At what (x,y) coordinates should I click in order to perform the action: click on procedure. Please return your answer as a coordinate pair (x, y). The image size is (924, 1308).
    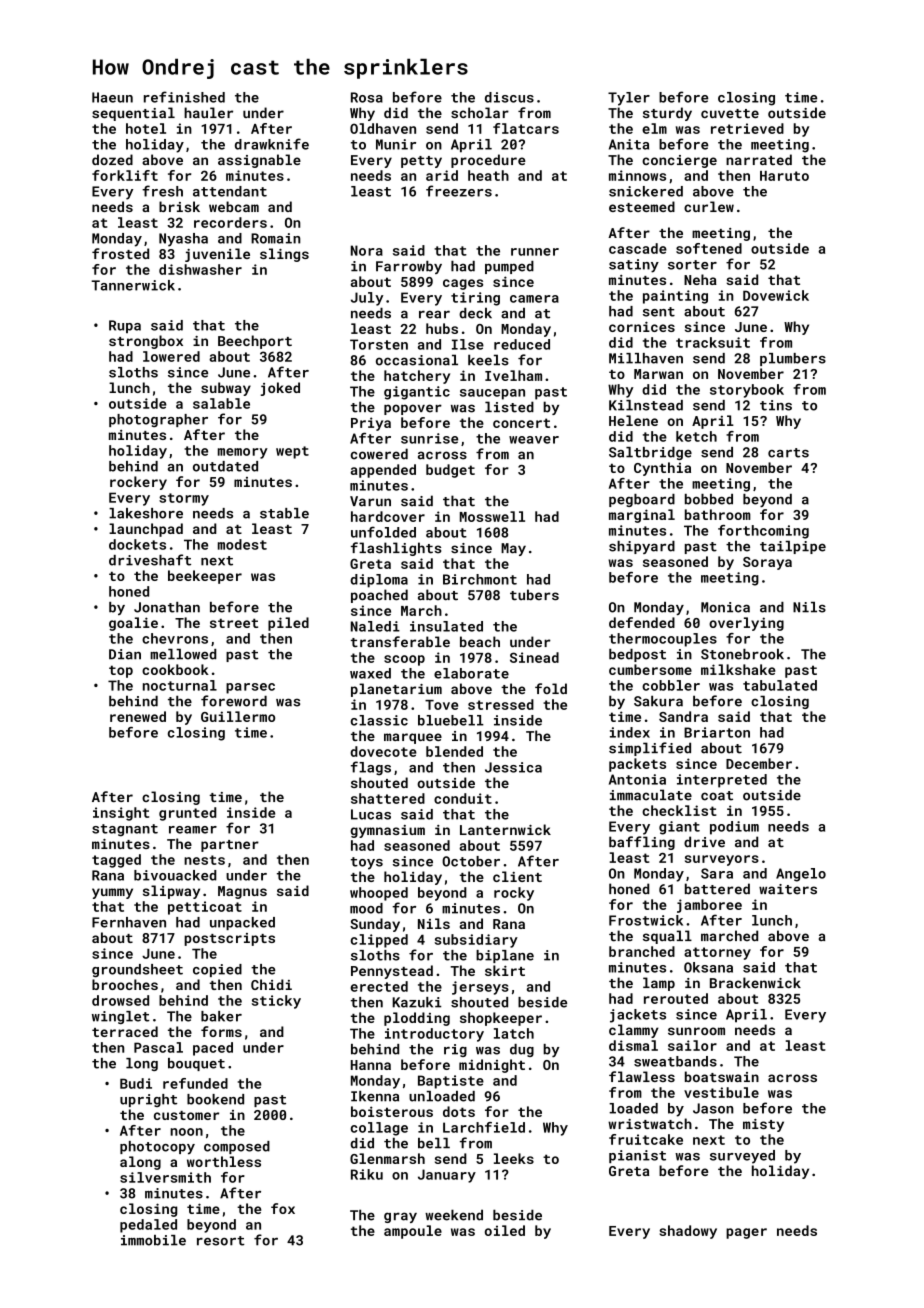
    Looking at the image, I should click on (488, 161).
